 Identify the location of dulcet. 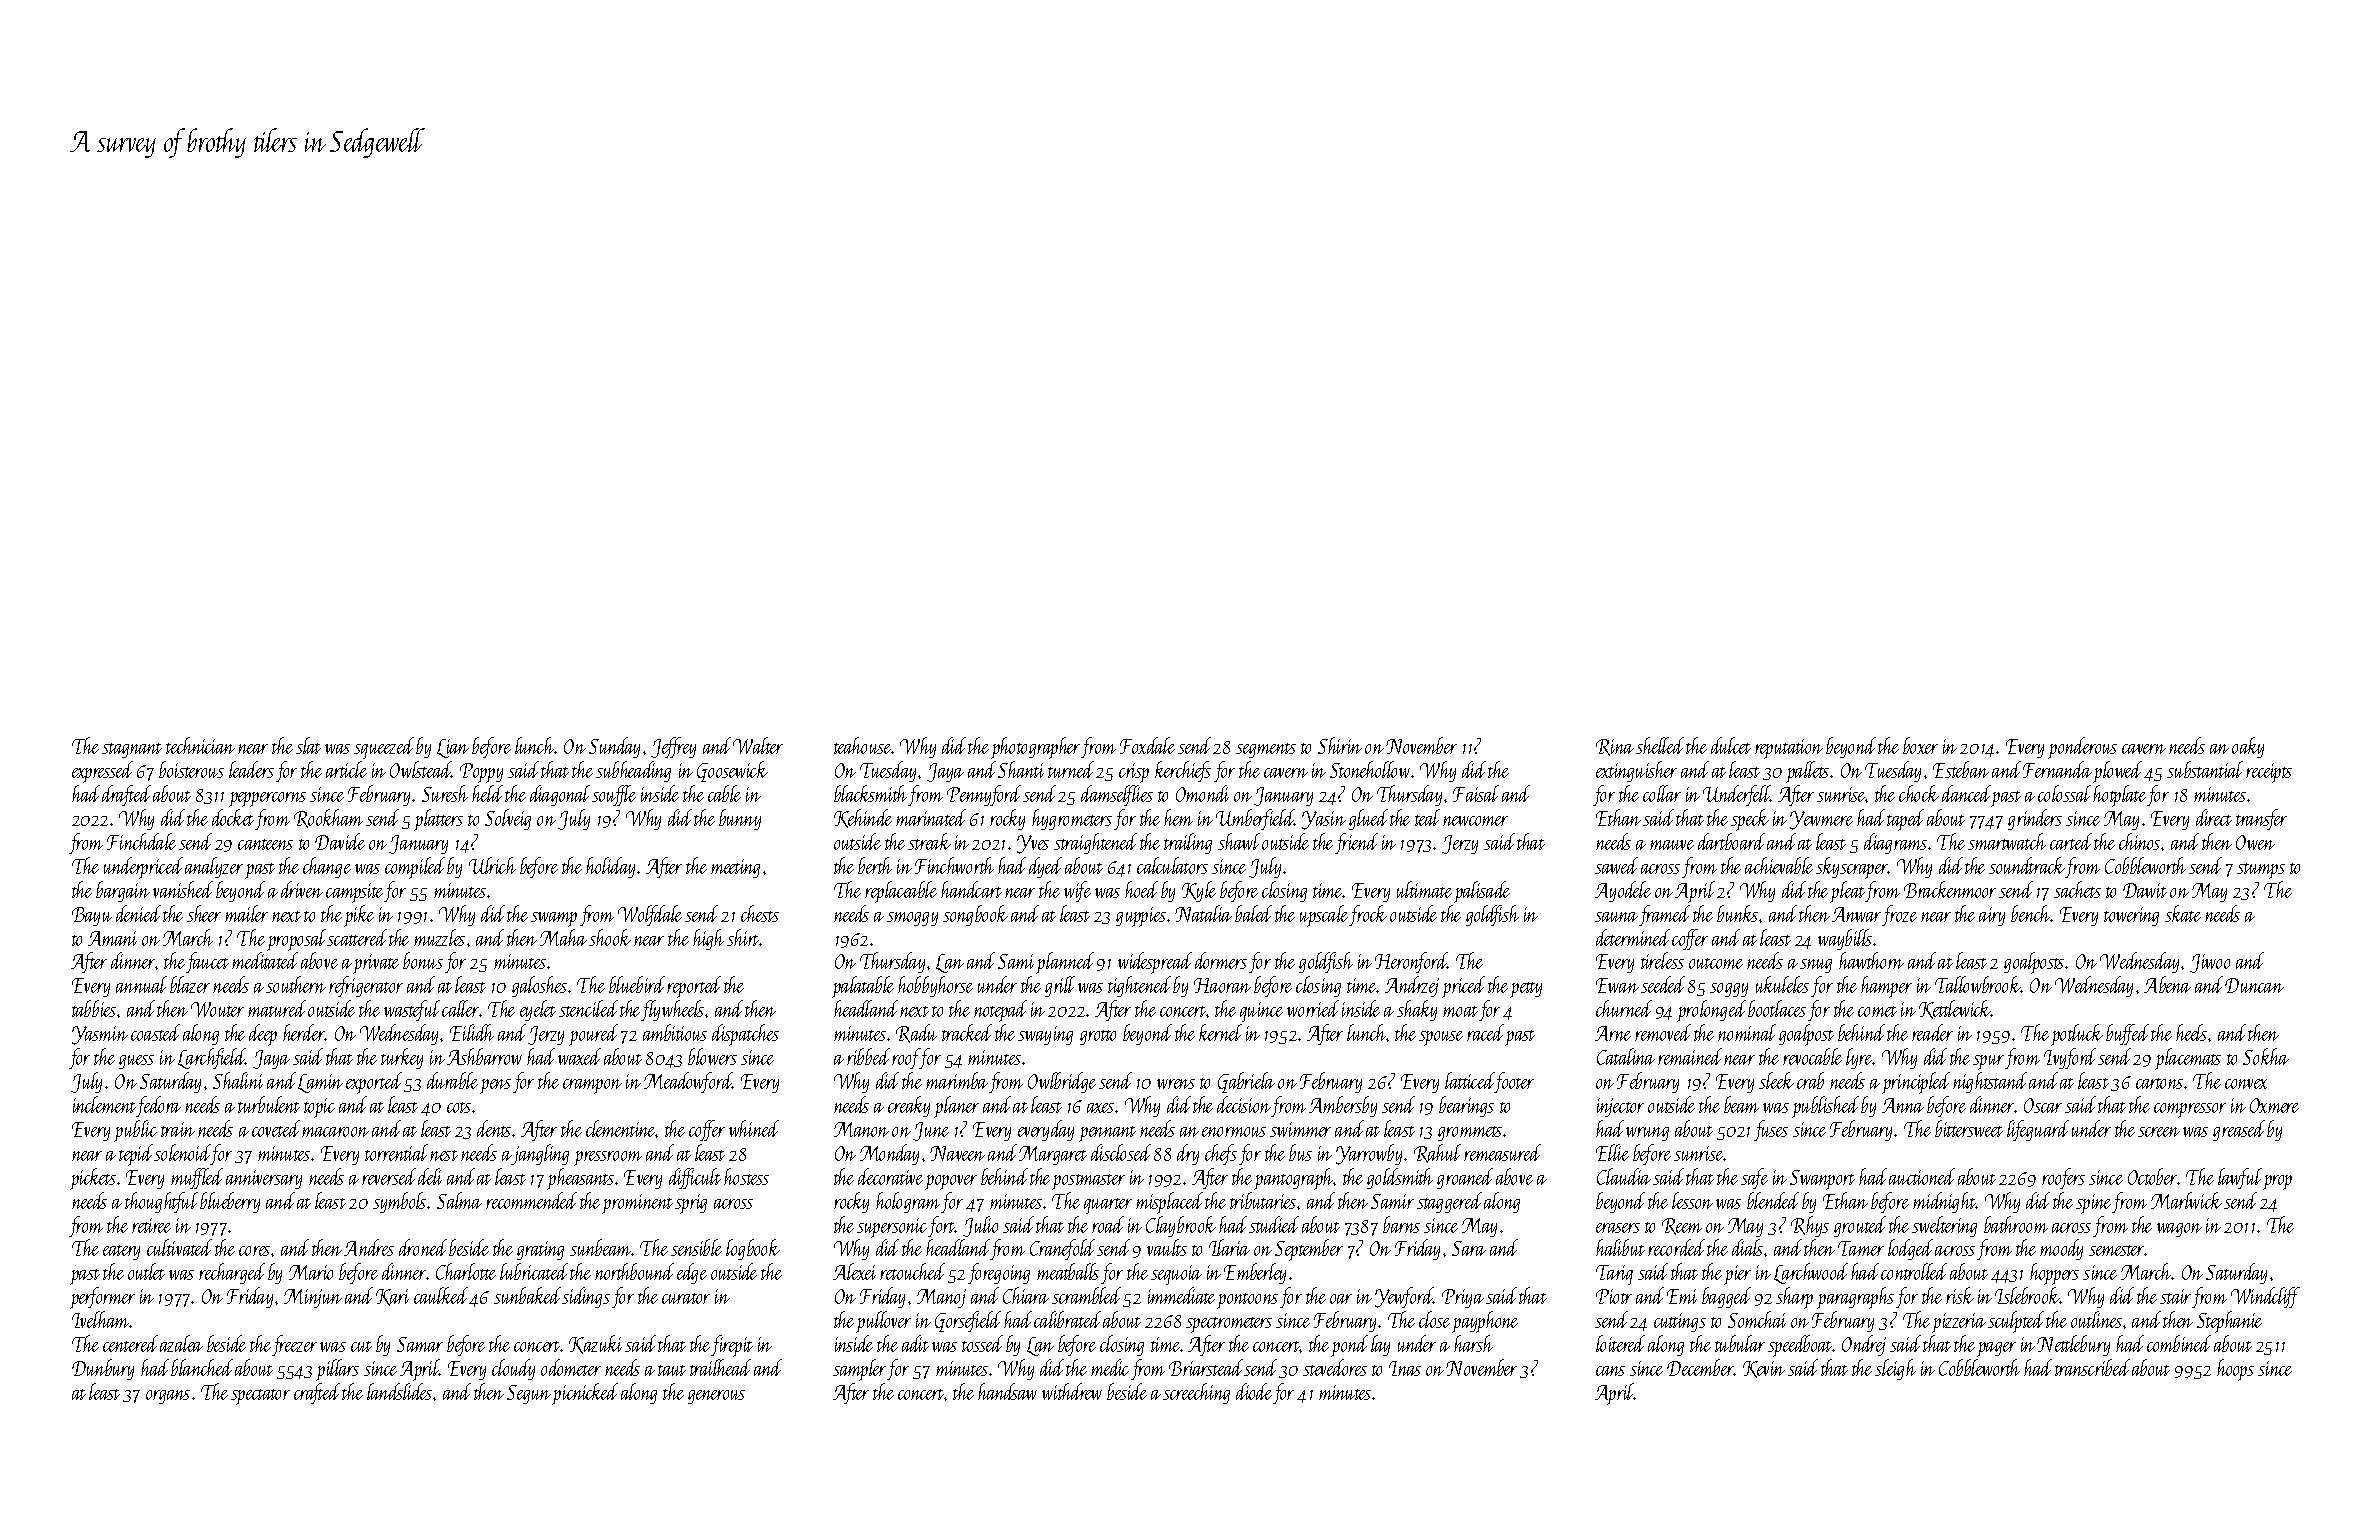
(1731, 745).
